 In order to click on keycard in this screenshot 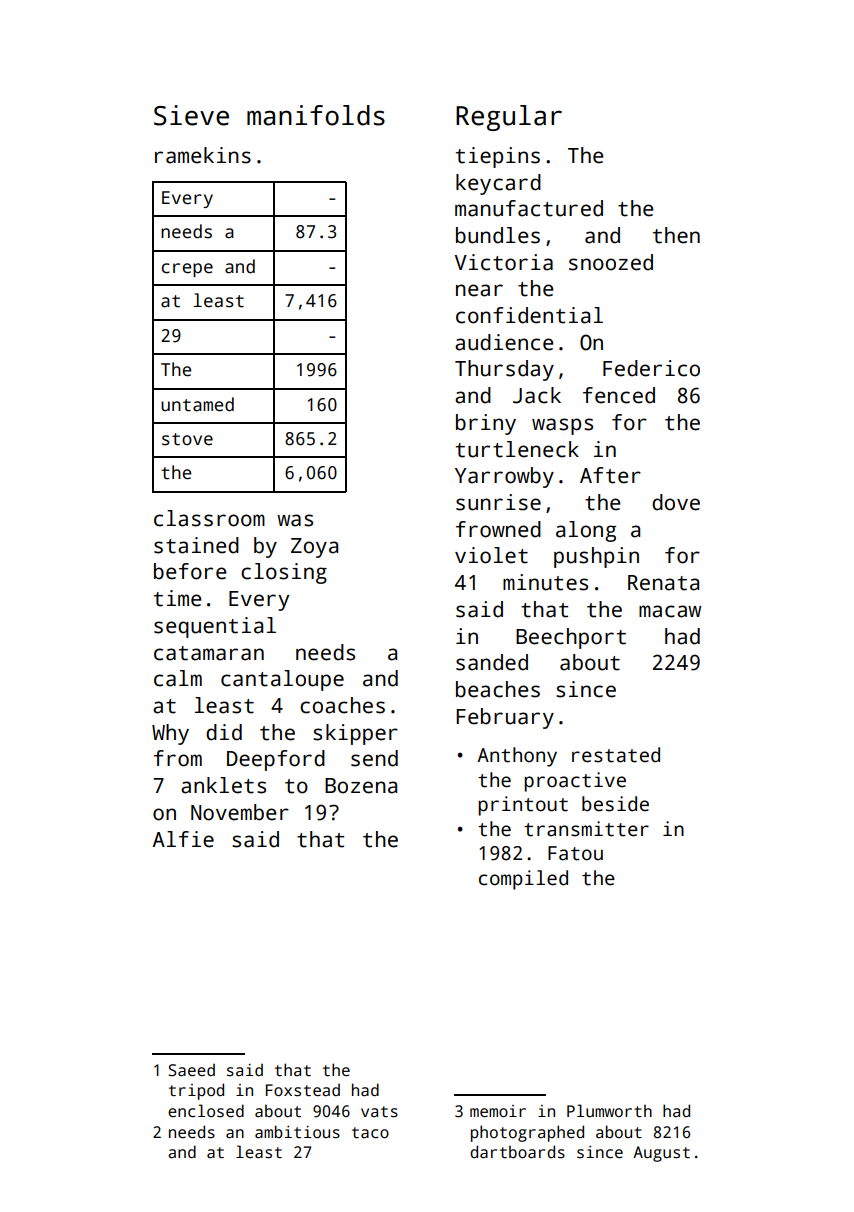, I will do `click(498, 184)`.
